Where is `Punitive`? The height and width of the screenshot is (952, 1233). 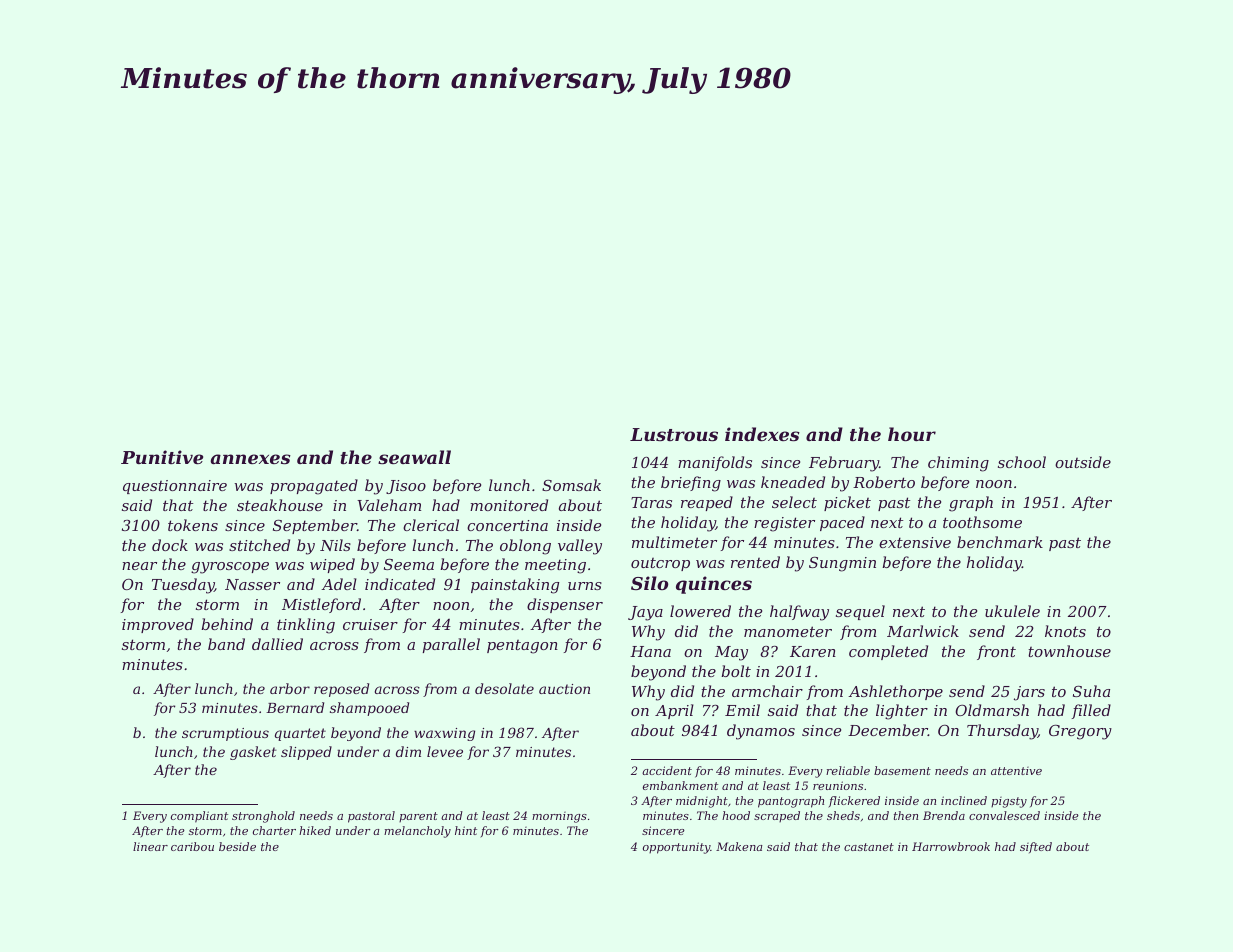
Punitive is located at coordinates (162, 457).
